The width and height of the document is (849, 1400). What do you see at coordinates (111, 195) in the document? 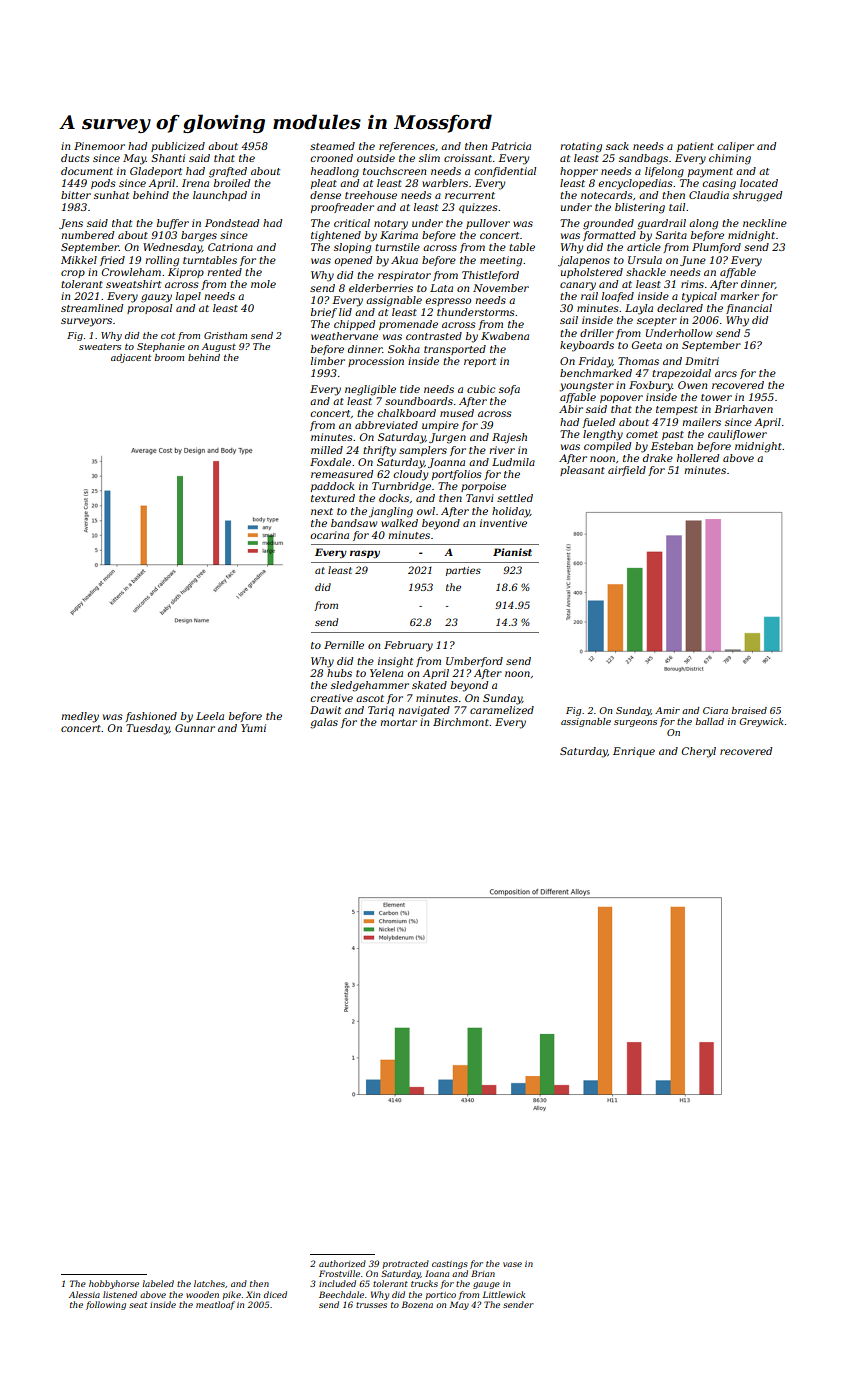
I see `sunhat` at bounding box center [111, 195].
